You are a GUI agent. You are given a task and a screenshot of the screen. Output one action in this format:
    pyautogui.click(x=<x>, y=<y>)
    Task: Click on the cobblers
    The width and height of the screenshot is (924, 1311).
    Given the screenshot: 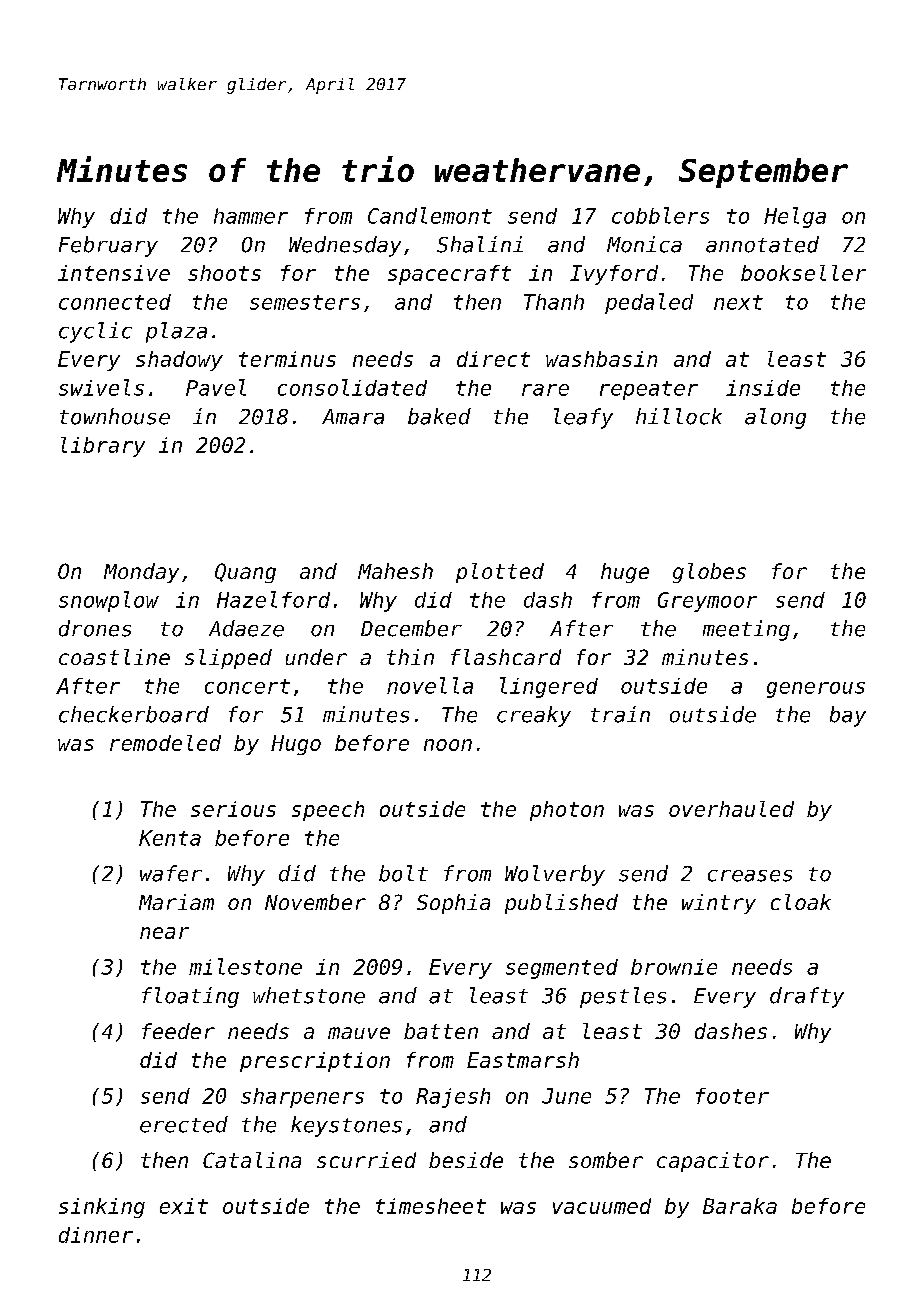 What is the action you would take?
    pyautogui.click(x=660, y=215)
